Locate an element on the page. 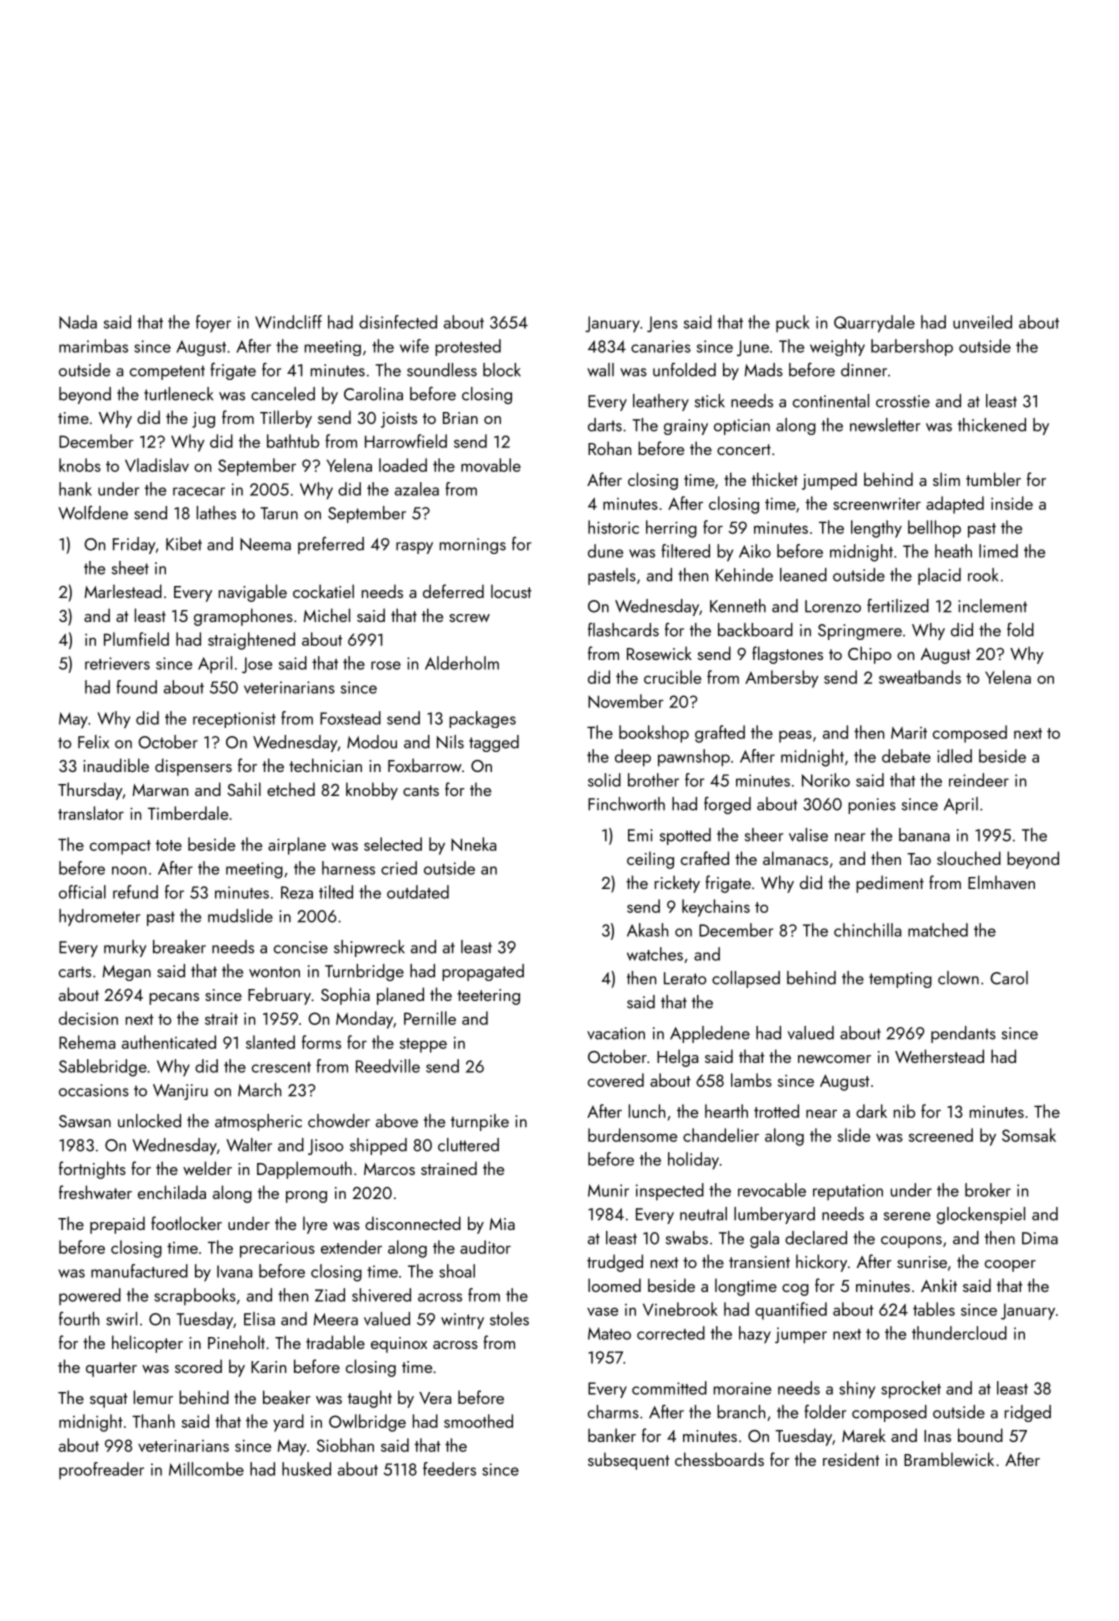 This page has height=1621, width=1119. protested is located at coordinates (468, 347).
